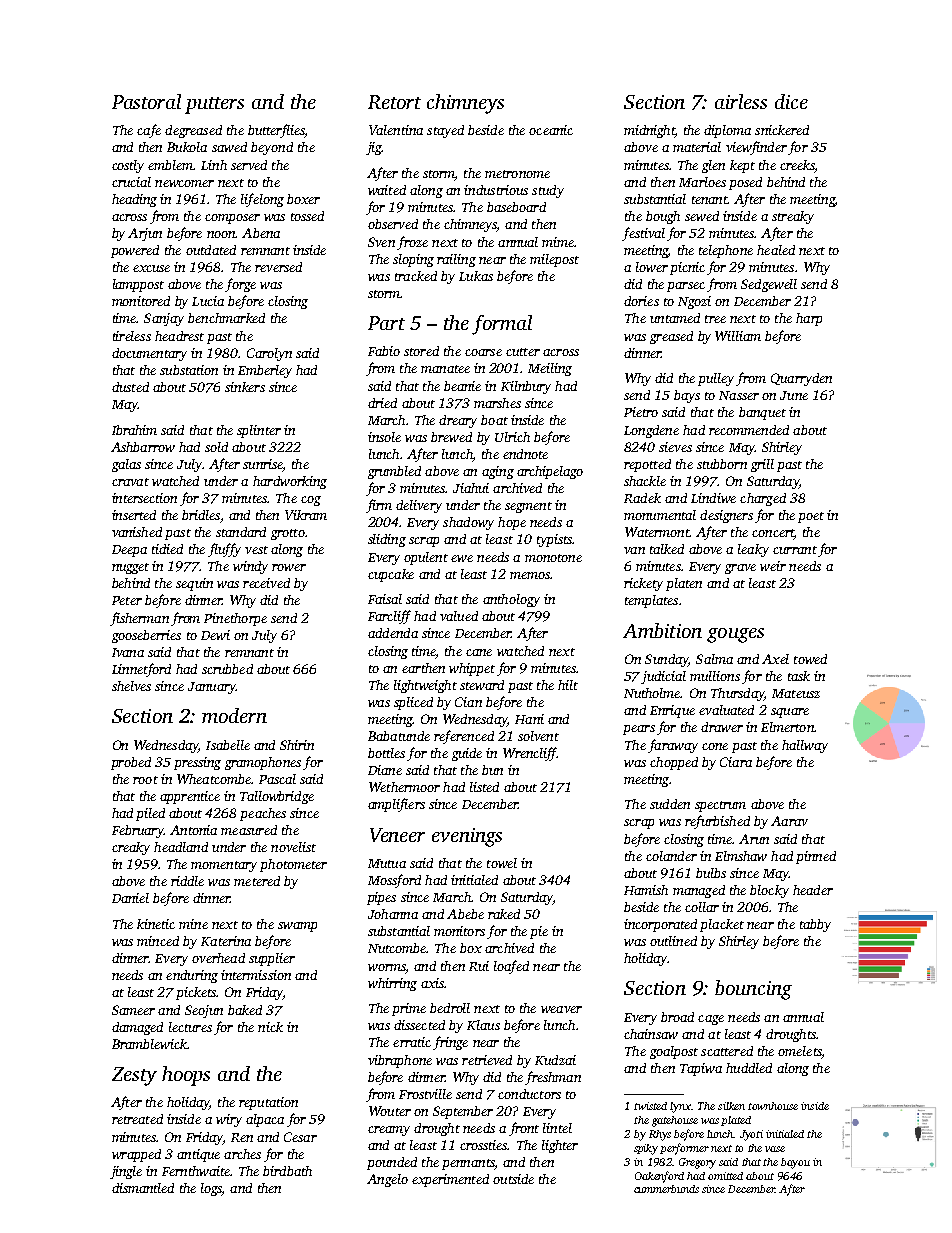 The height and width of the page is (1233, 952). I want to click on airless, so click(741, 101).
